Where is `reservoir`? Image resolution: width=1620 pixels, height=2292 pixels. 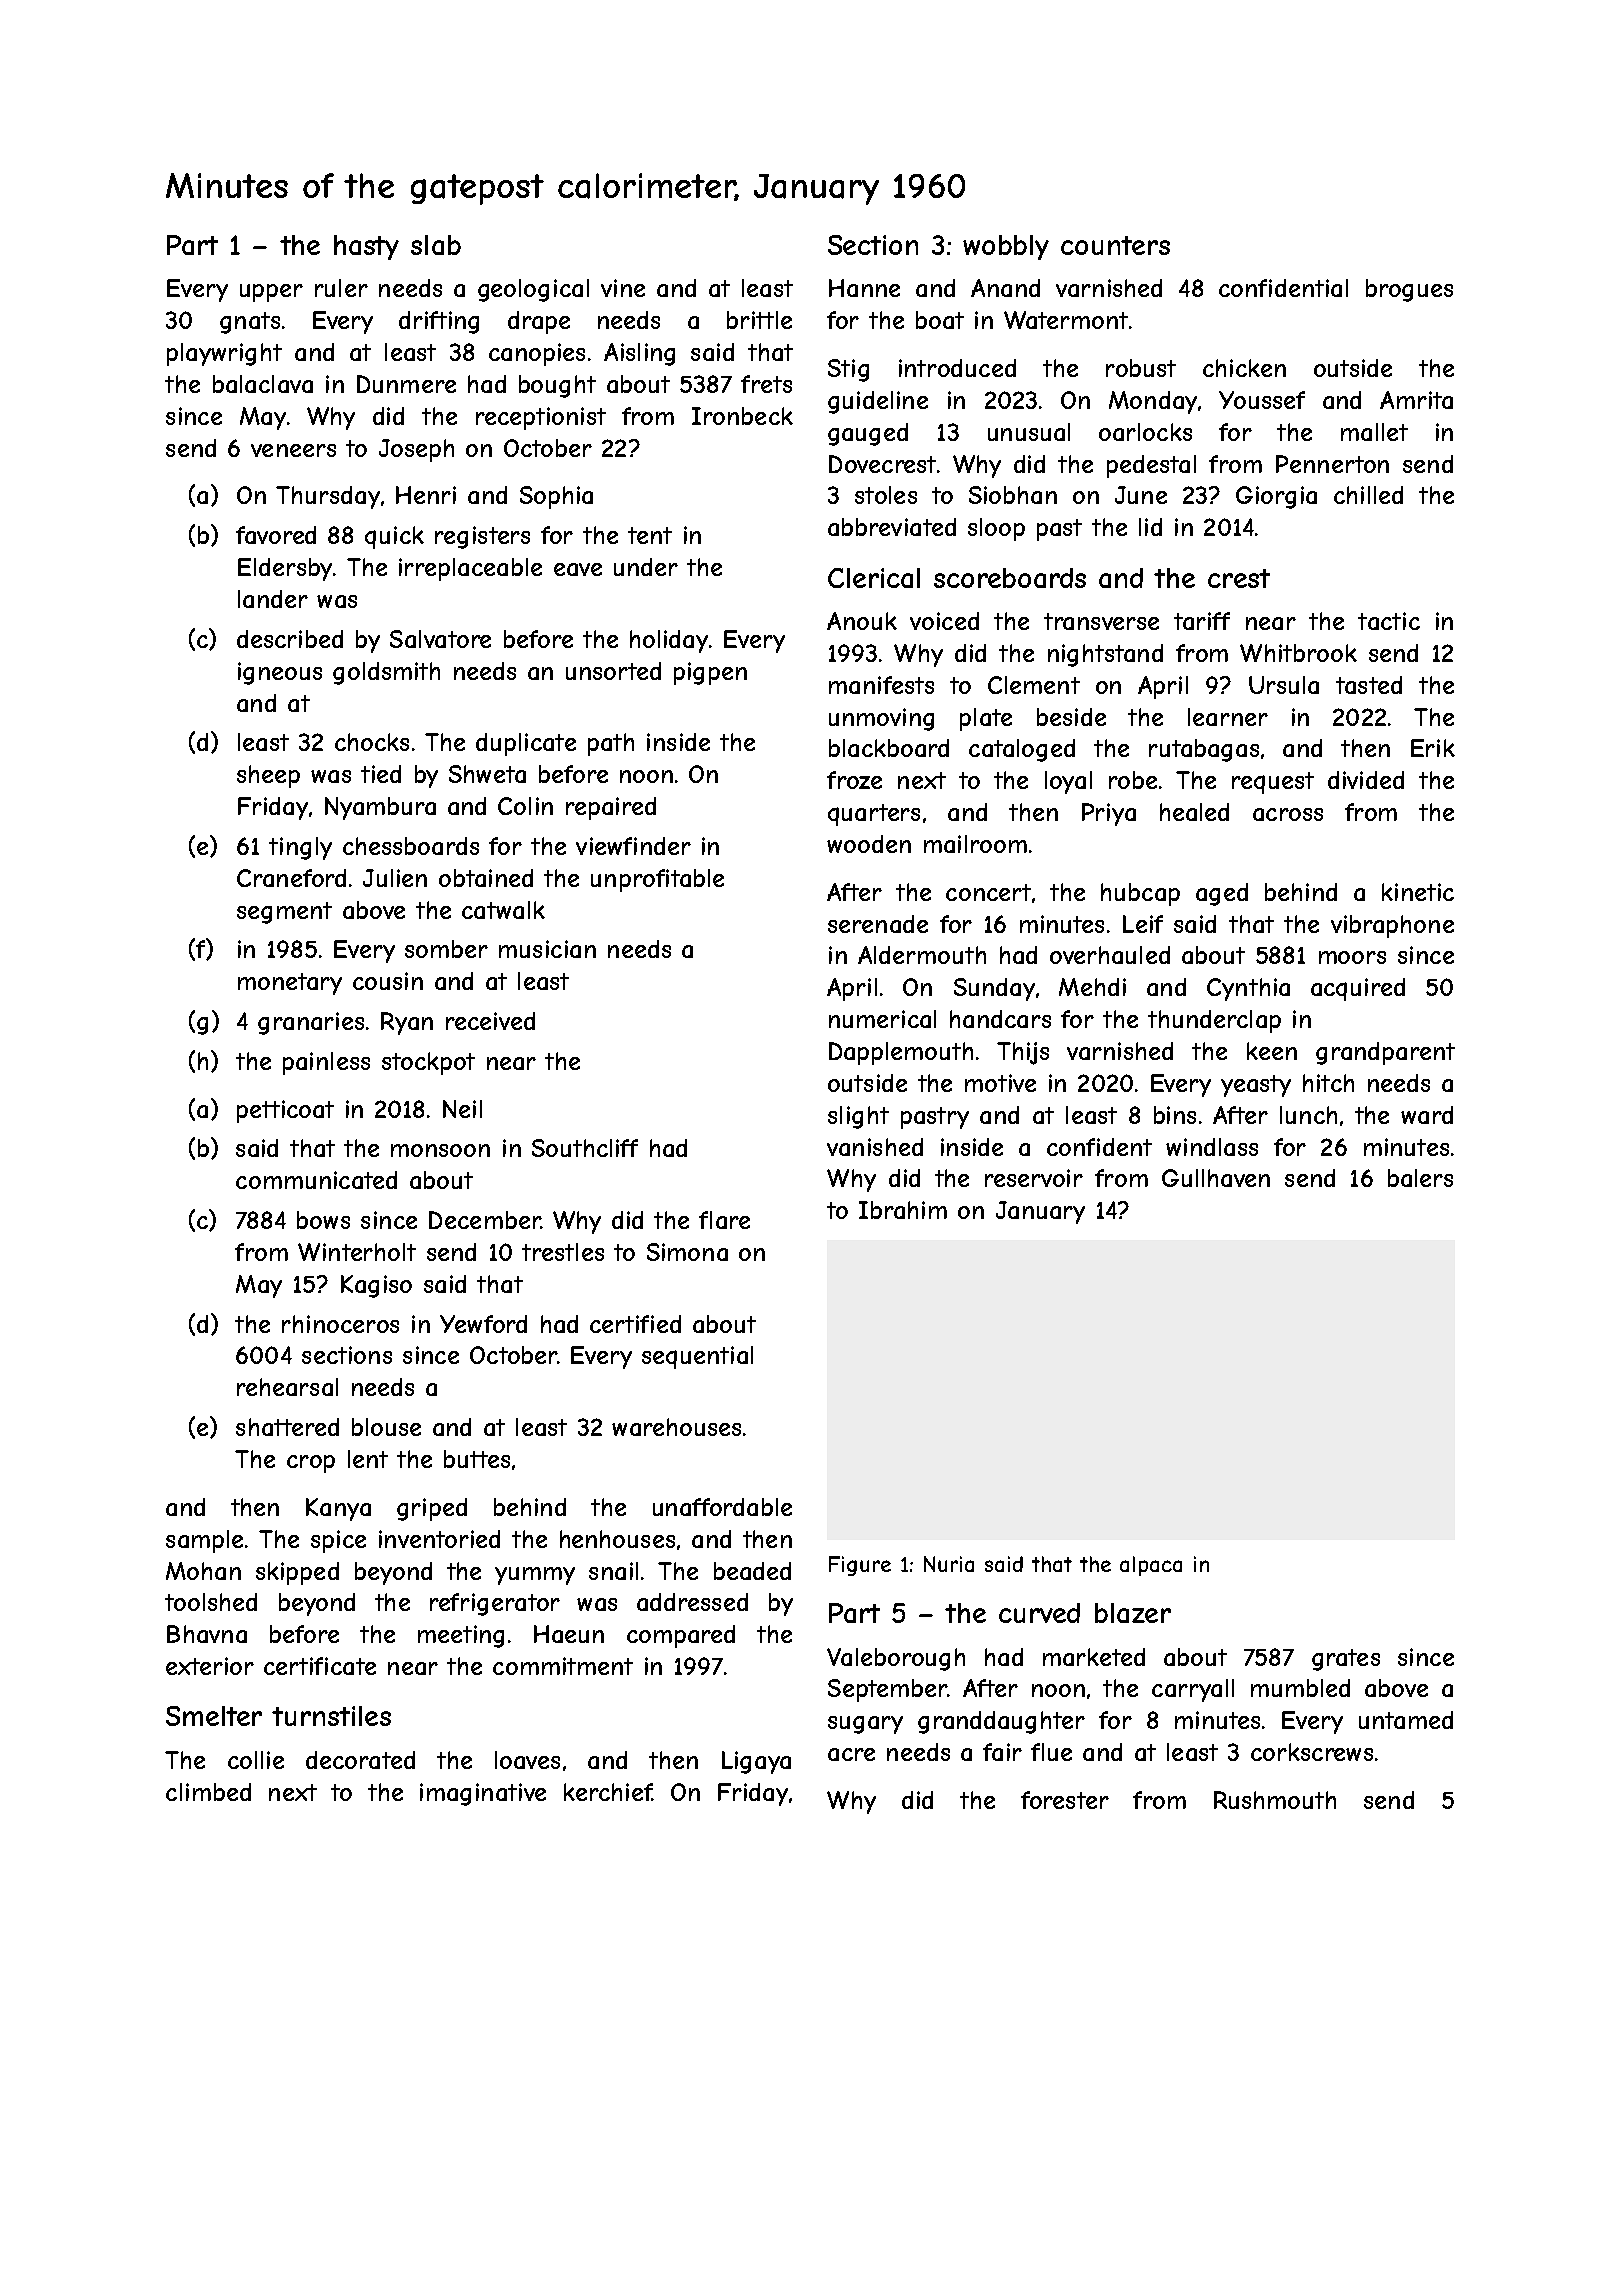 reservoir is located at coordinates (1034, 1178).
